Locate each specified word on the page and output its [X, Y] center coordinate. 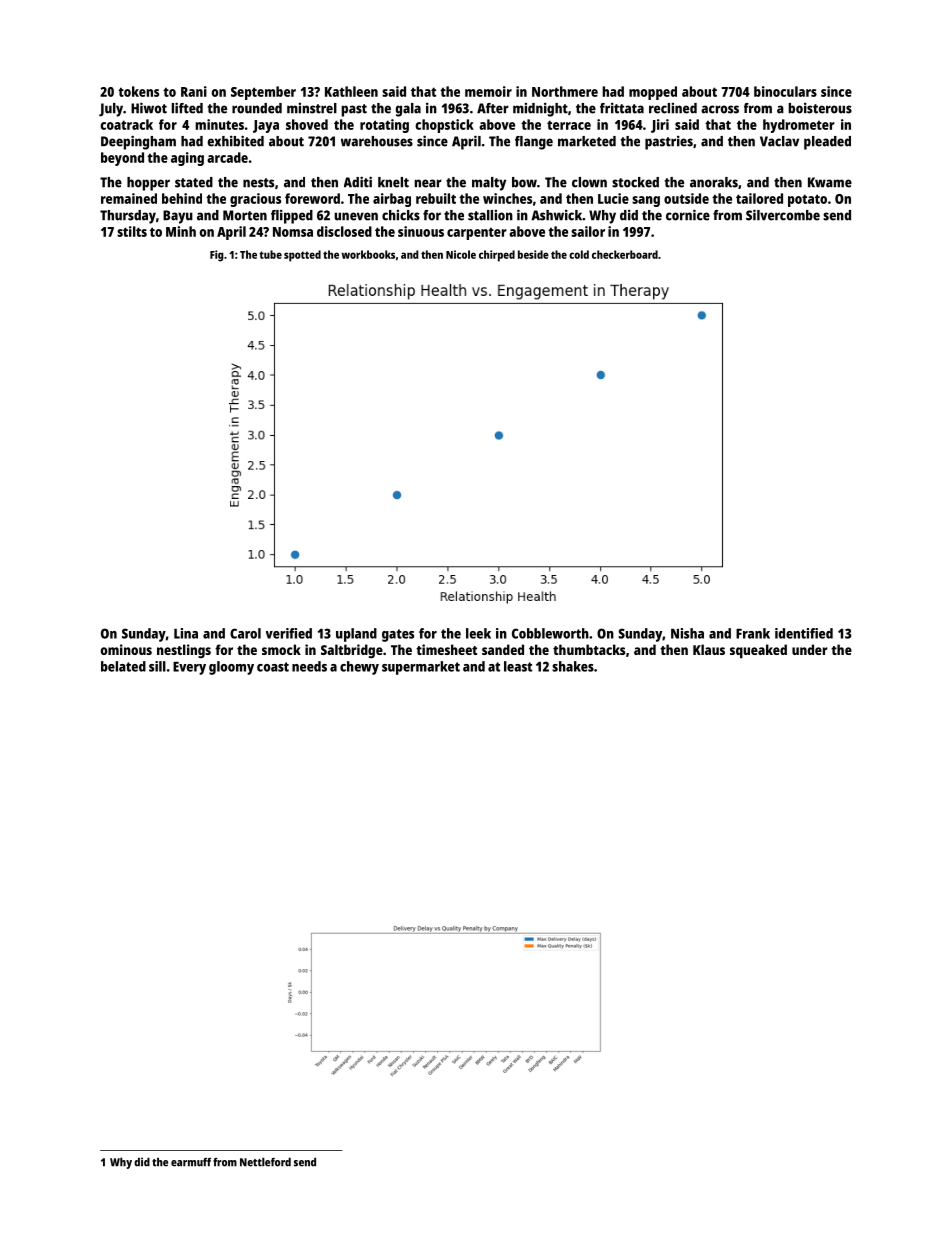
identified [804, 633]
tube [270, 254]
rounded [257, 108]
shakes [573, 666]
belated [123, 666]
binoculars [785, 91]
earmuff [191, 1162]
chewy [359, 668]
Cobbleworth [550, 633]
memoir [488, 91]
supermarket [421, 668]
